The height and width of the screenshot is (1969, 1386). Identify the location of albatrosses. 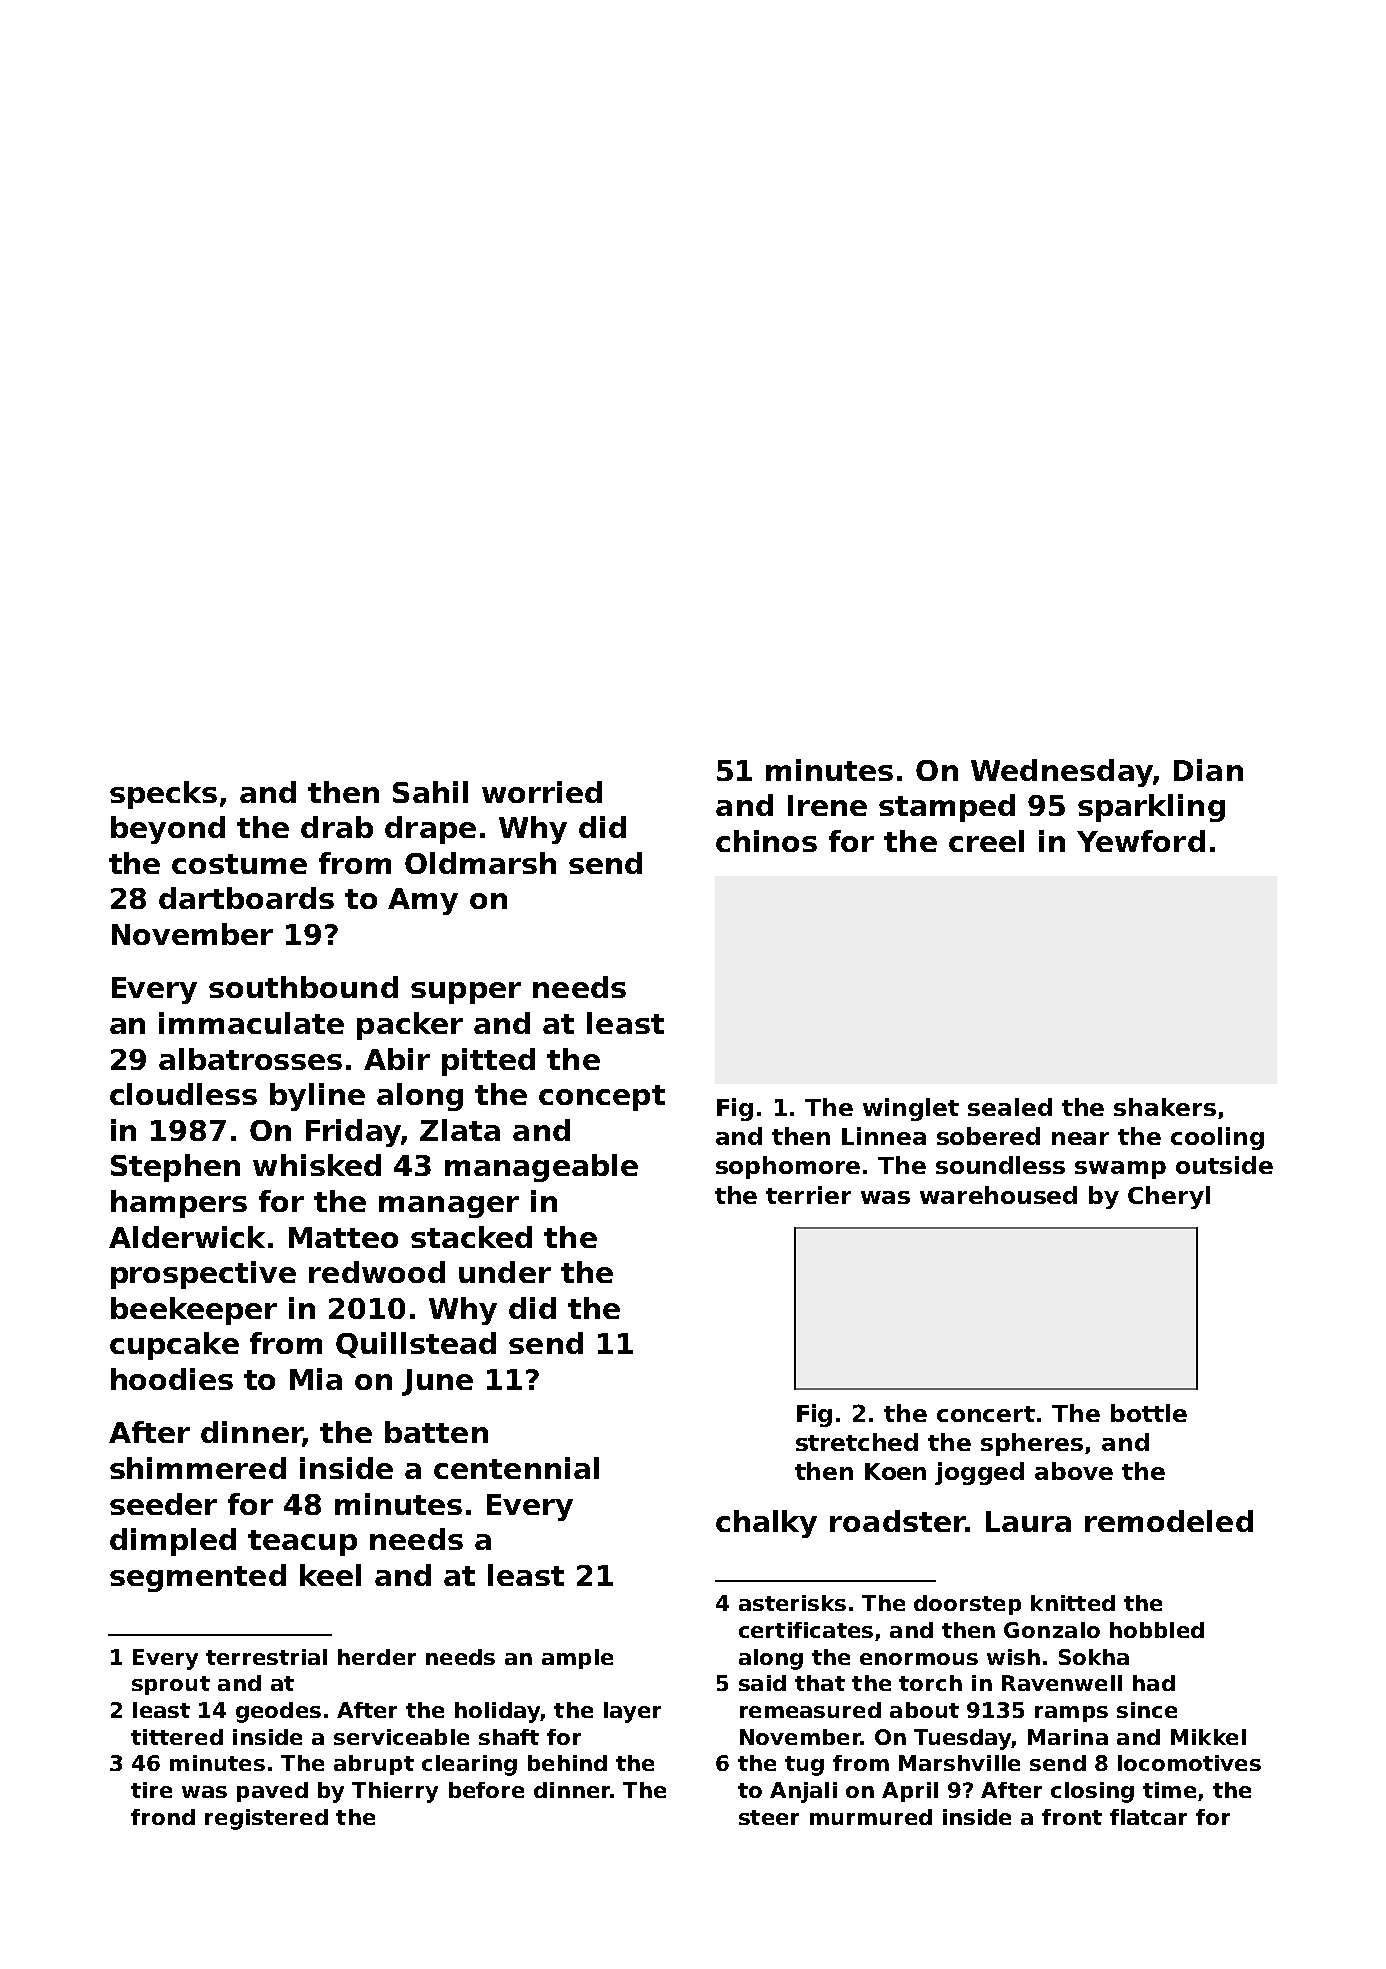
(250, 1059).
